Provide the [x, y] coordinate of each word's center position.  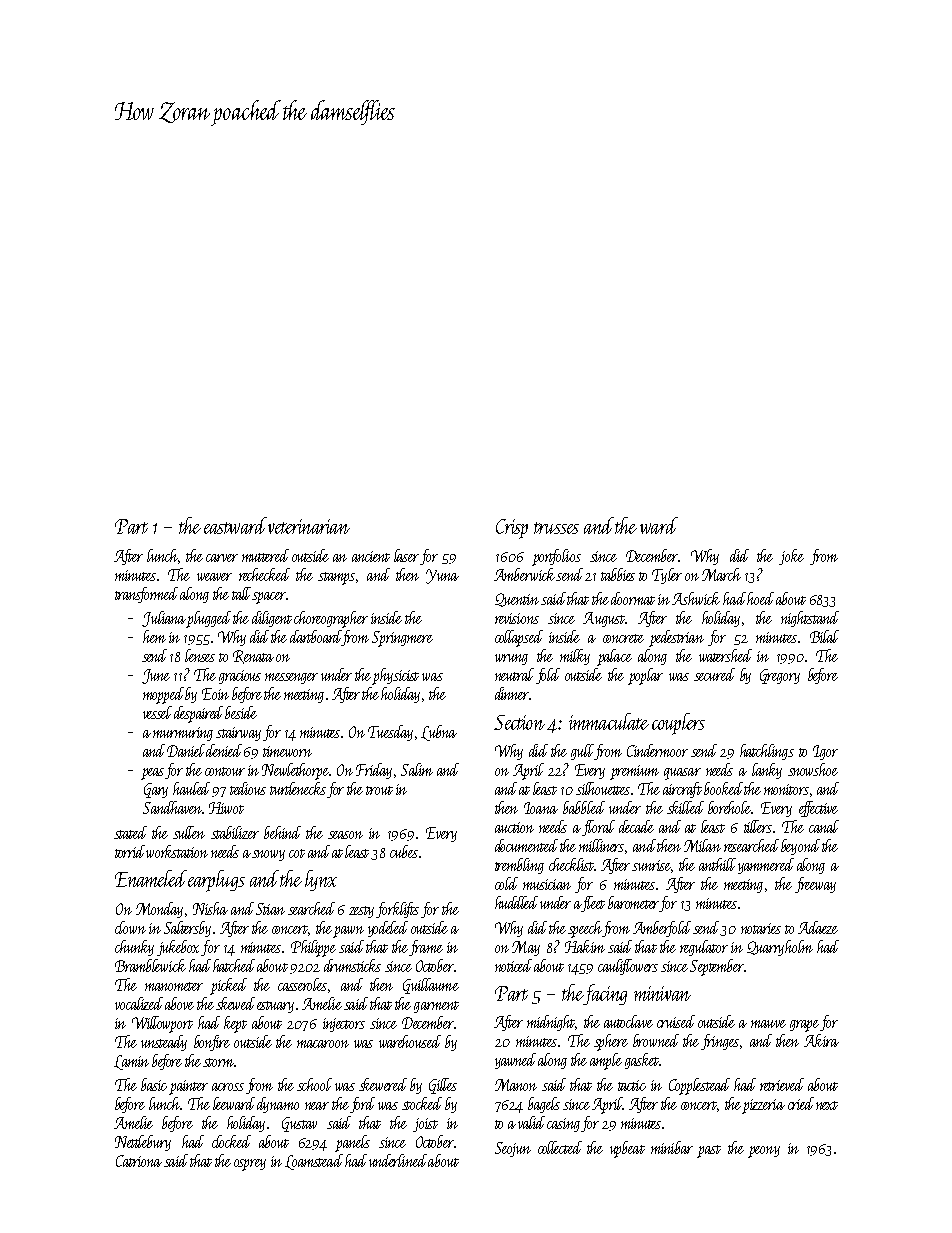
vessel [157, 712]
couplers [678, 724]
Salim [417, 769]
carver [222, 558]
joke [791, 557]
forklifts [397, 910]
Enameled [151, 878]
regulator [704, 948]
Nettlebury [143, 1143]
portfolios [556, 557]
